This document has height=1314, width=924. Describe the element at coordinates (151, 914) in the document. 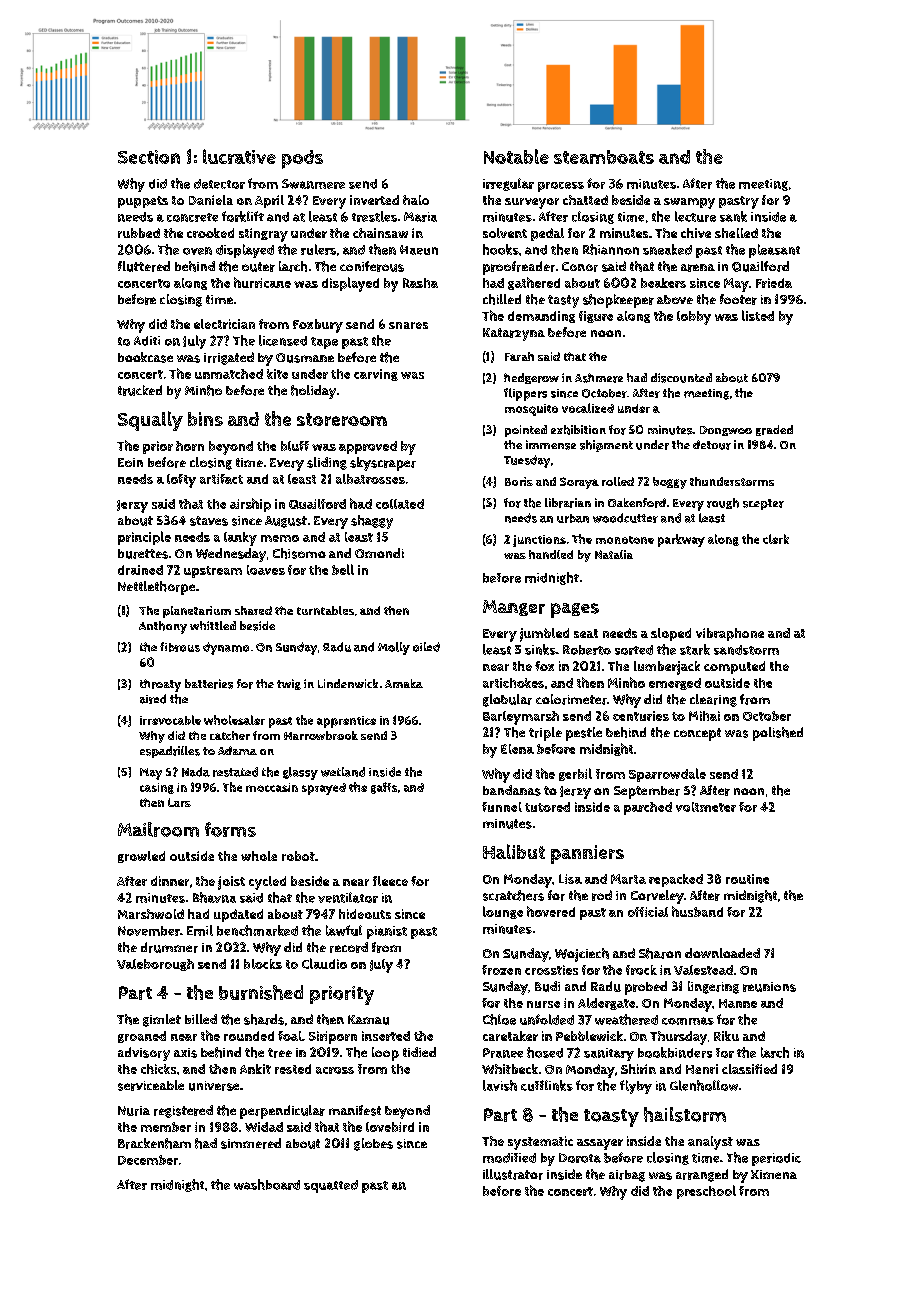

I see `Marshwold` at that location.
